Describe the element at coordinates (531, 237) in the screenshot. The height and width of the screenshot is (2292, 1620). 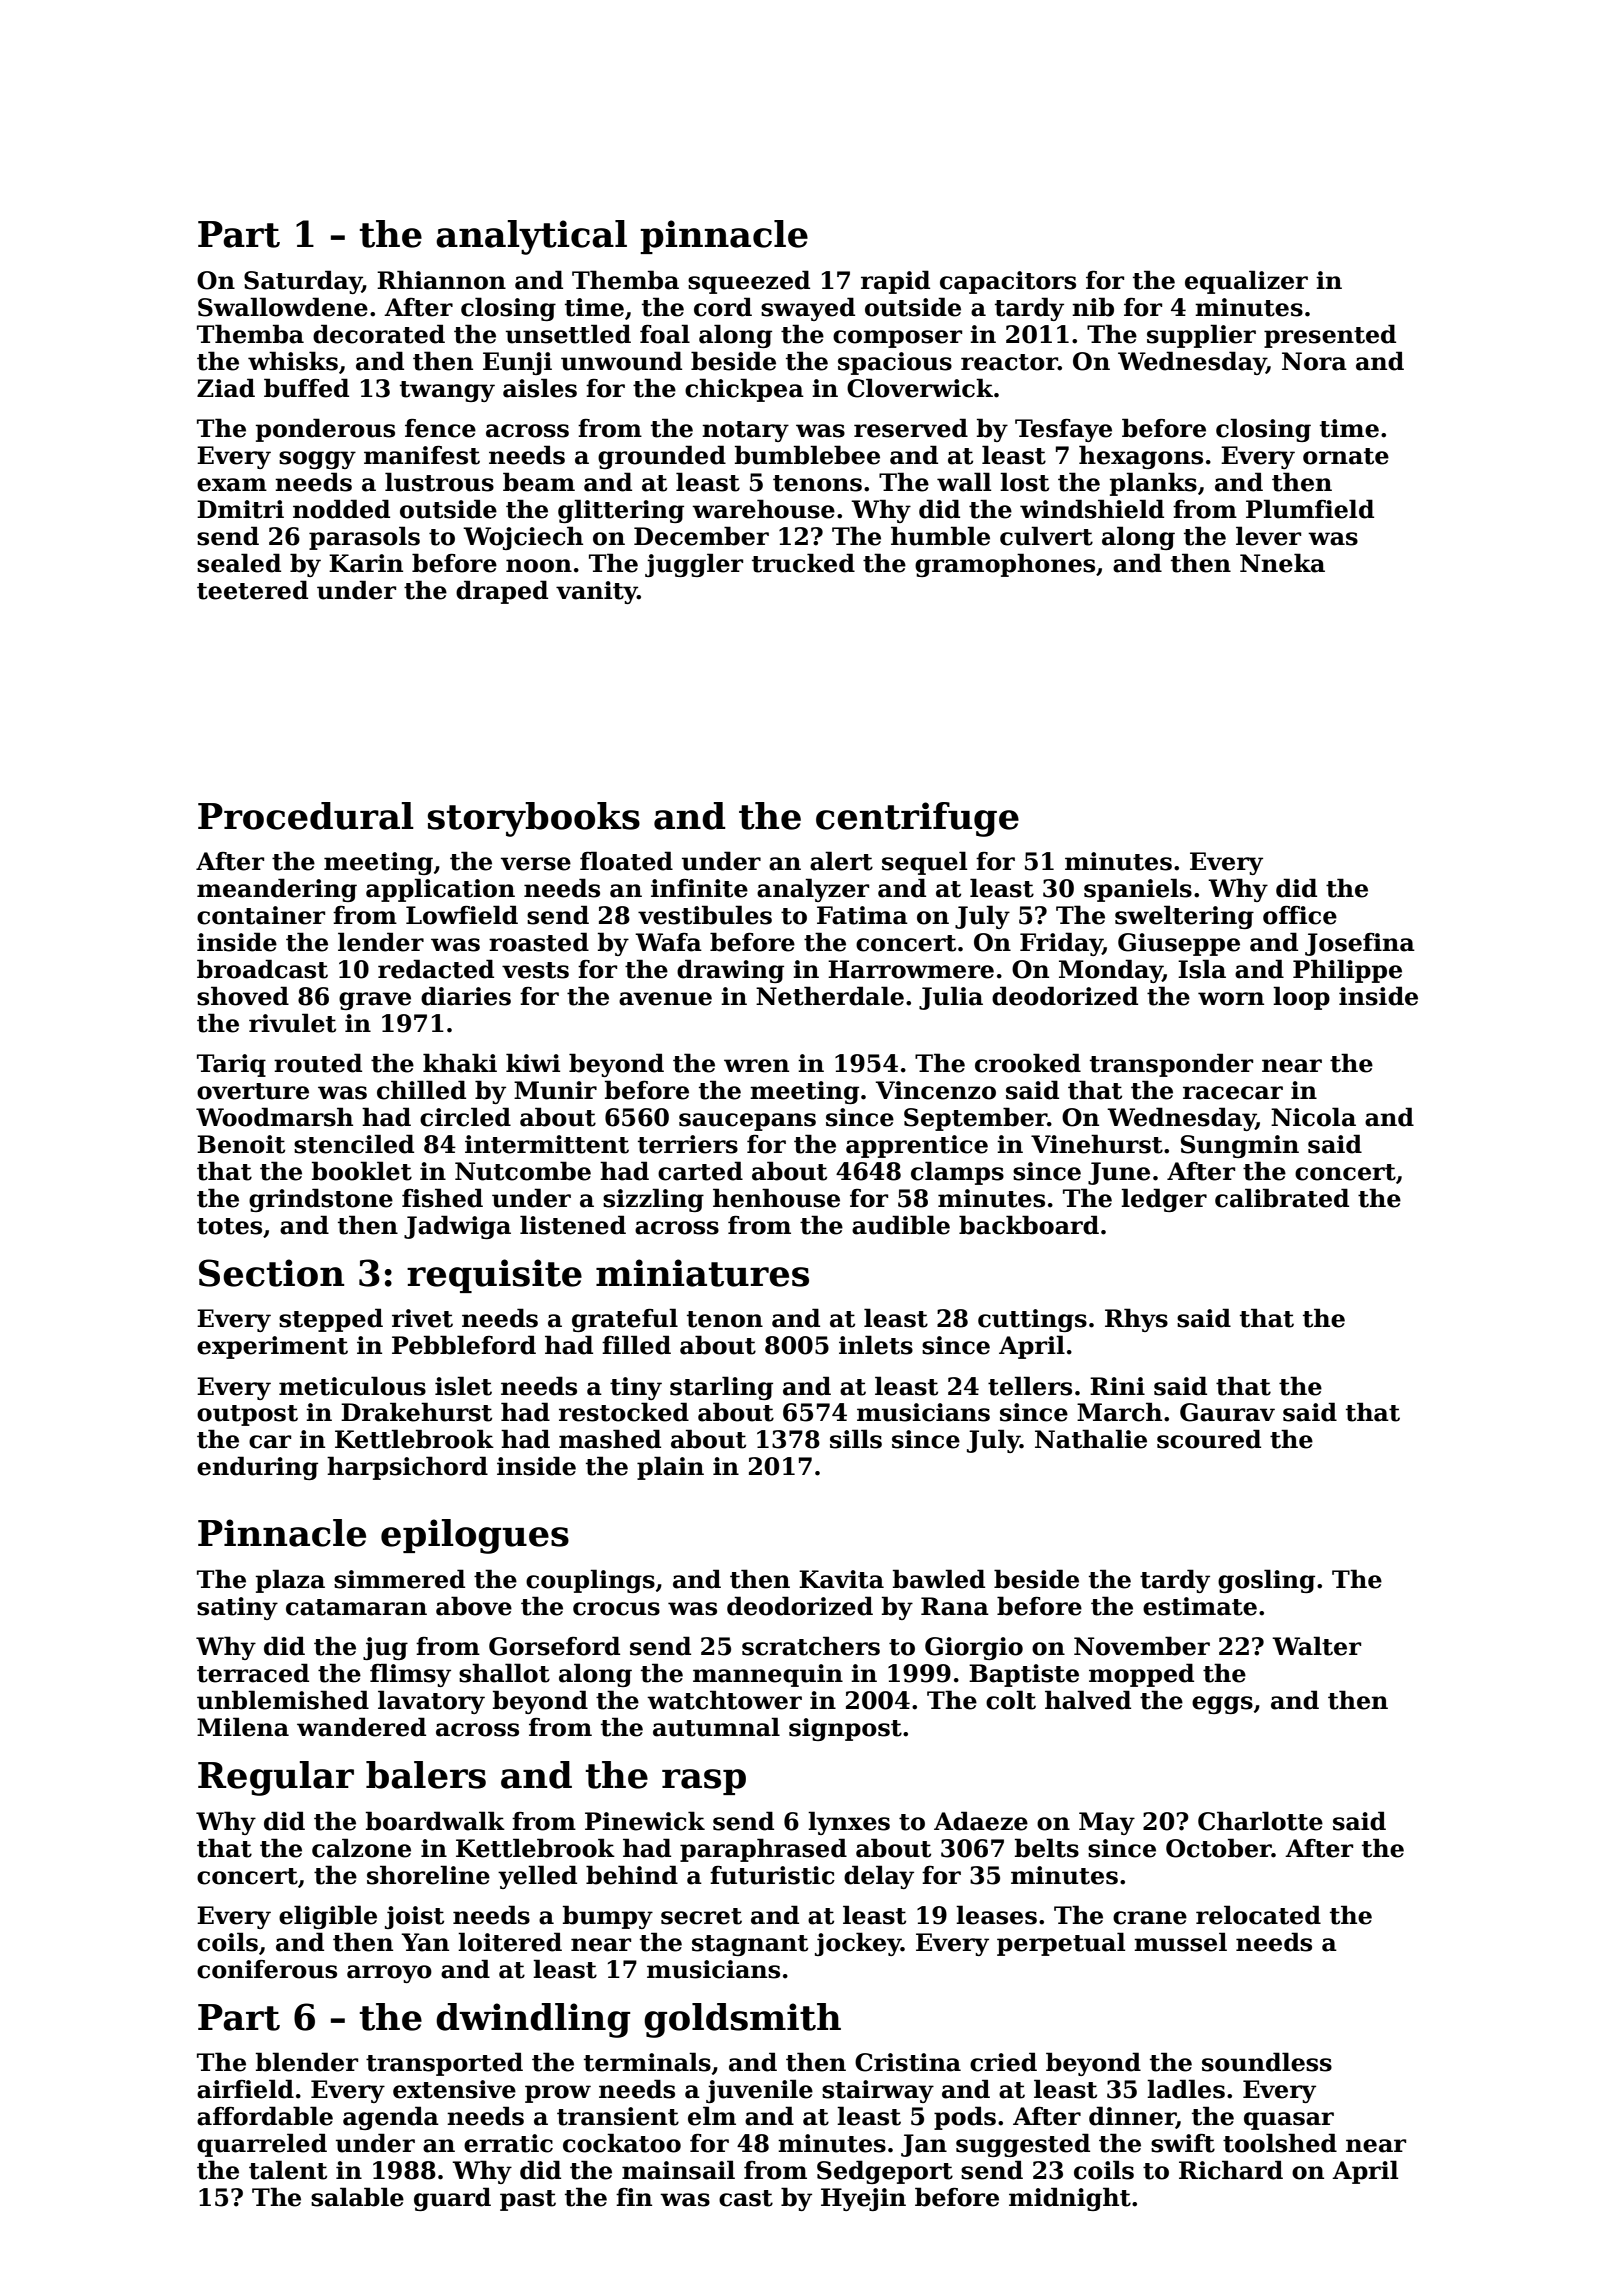
I see `analytical` at that location.
